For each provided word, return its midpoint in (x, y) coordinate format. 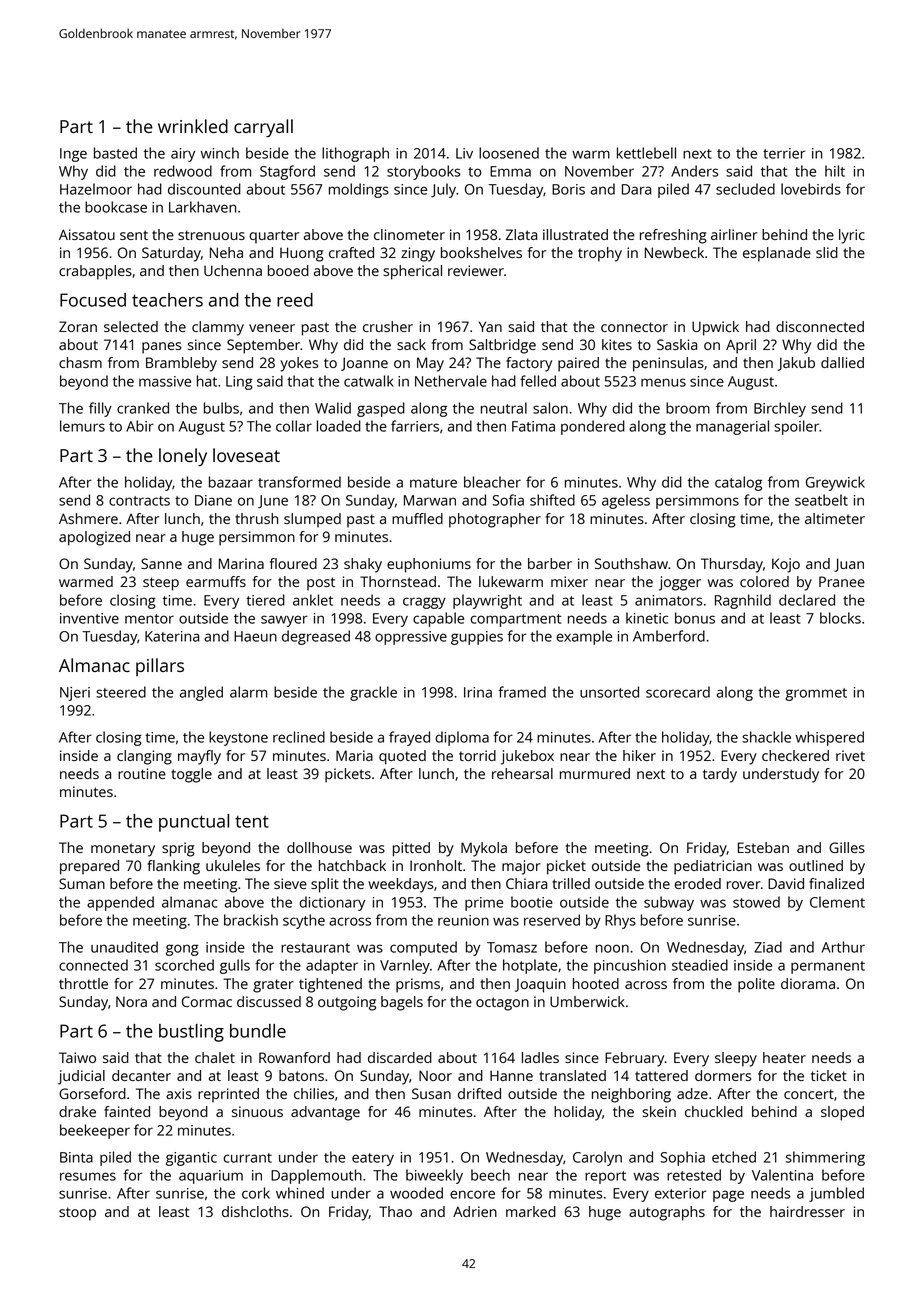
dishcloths (255, 1211)
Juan (849, 565)
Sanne (161, 563)
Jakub (796, 364)
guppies (477, 638)
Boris (568, 189)
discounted (204, 189)
